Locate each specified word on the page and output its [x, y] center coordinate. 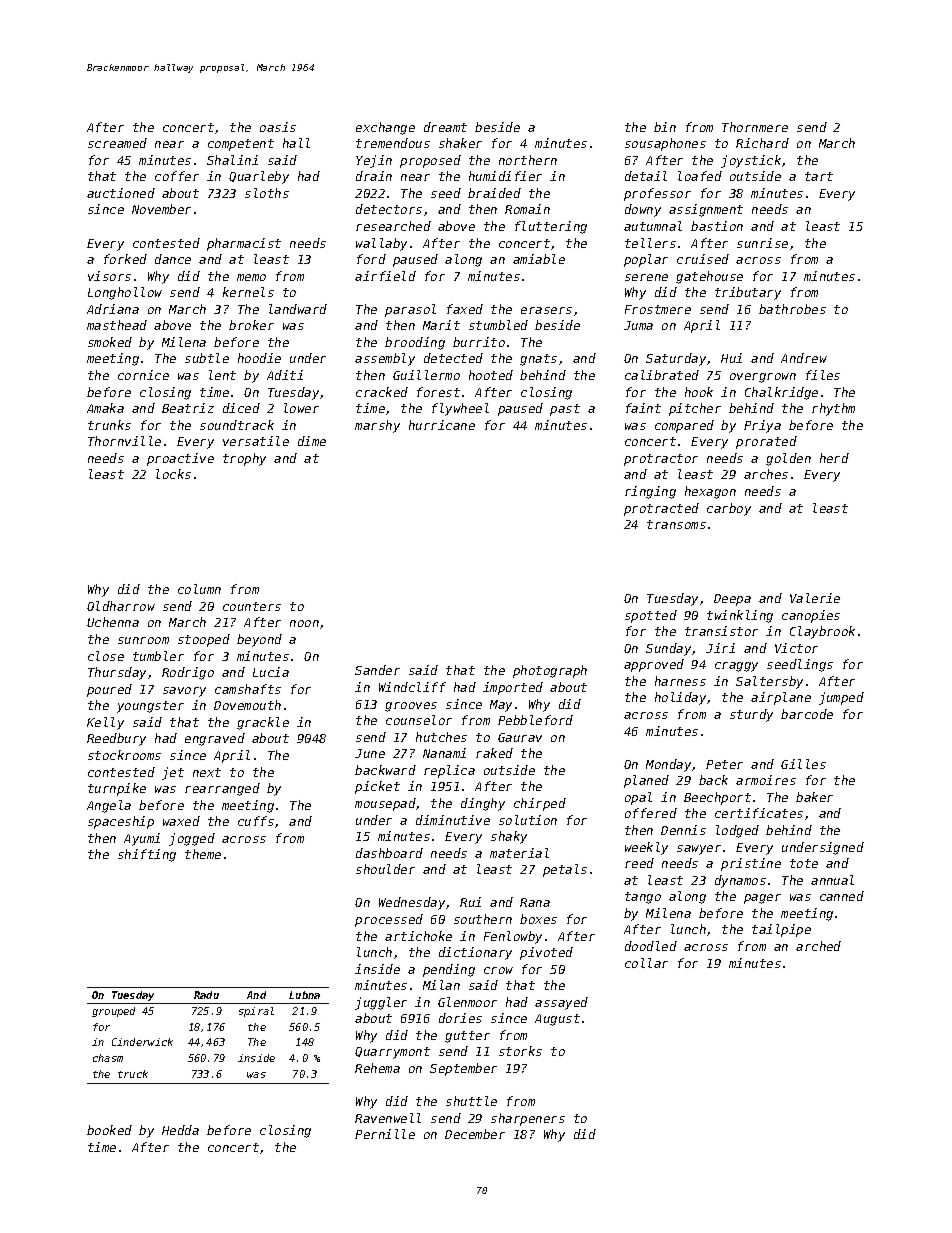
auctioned [121, 193]
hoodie [259, 358]
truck [133, 1074]
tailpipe [781, 930]
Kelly [105, 723]
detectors [389, 209]
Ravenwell [388, 1118]
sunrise [762, 243]
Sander [377, 670]
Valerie [815, 598]
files [823, 375]
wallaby [381, 244]
